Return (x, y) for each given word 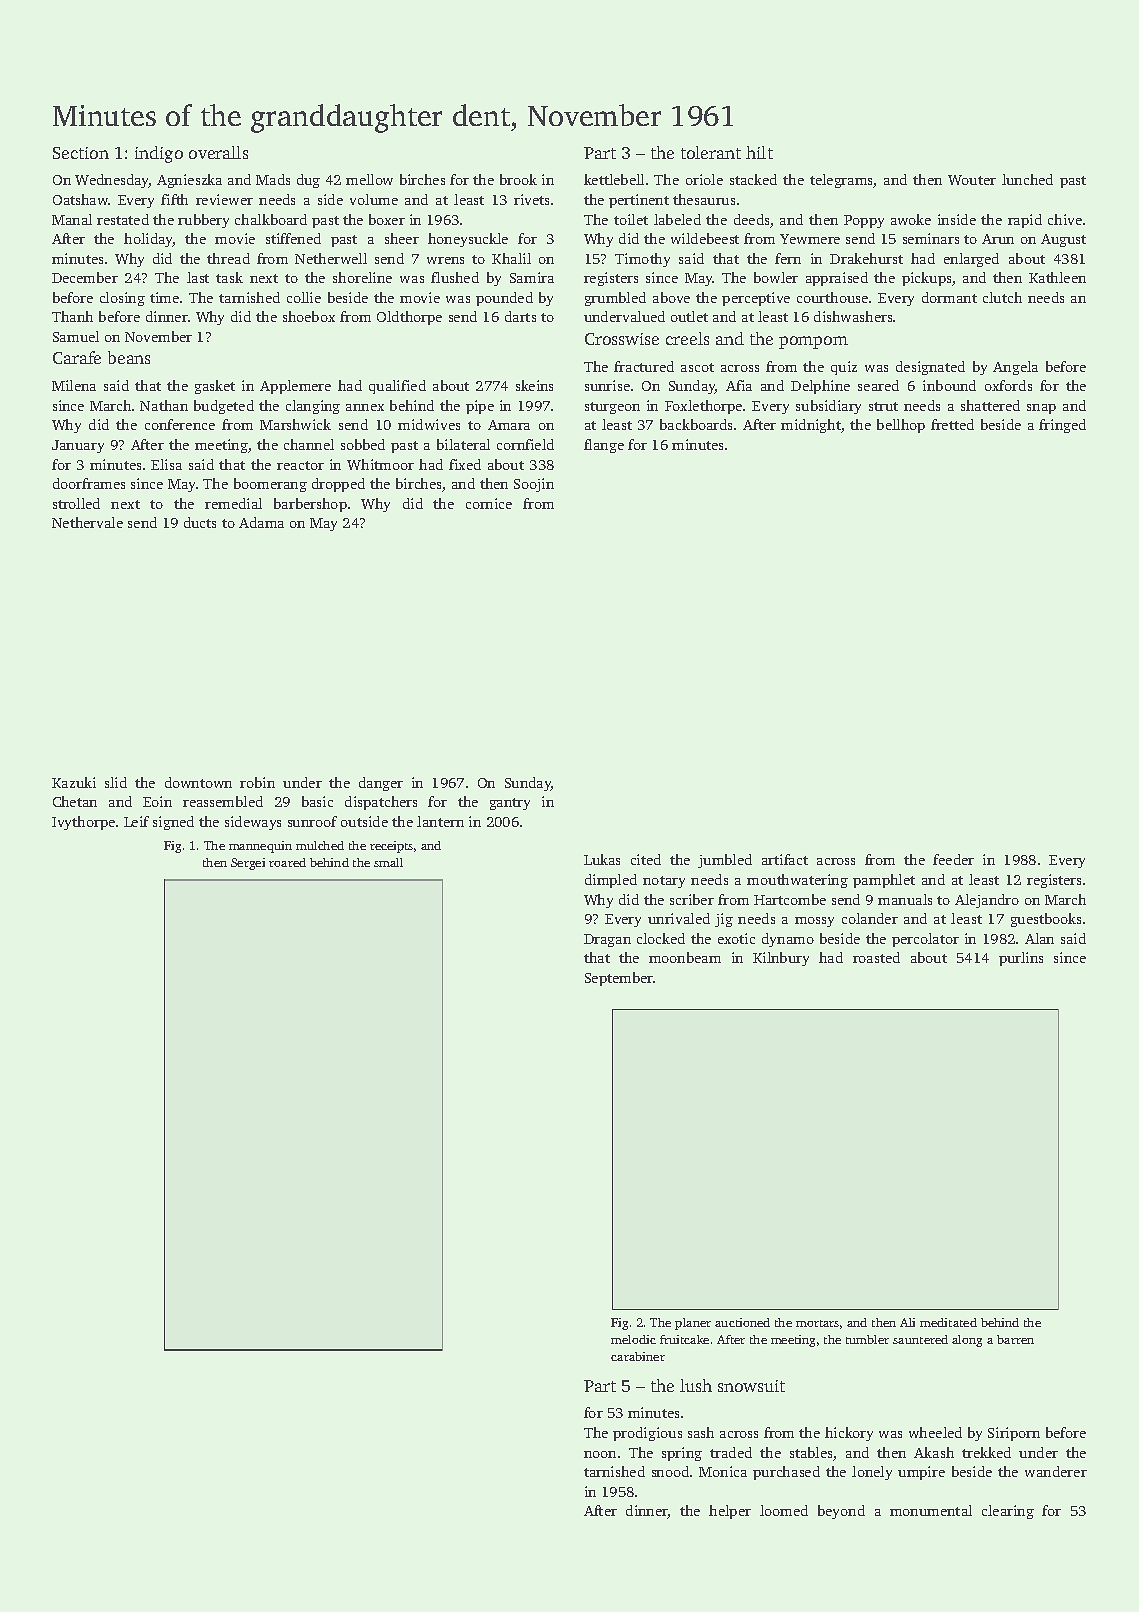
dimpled (611, 881)
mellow (369, 179)
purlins (1021, 959)
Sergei (248, 864)
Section (81, 153)
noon (600, 1454)
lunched (1027, 179)
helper (730, 1512)
